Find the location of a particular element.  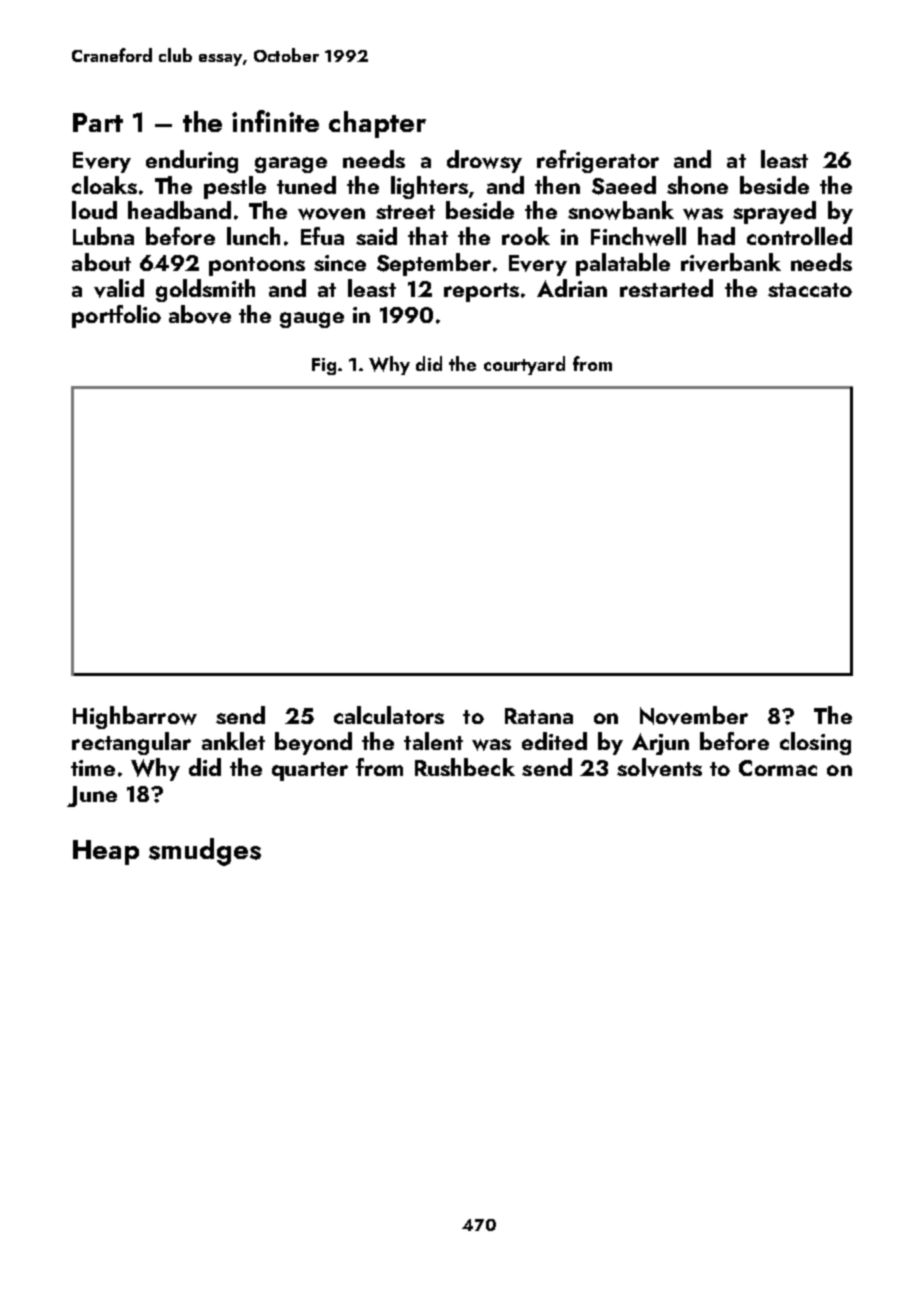

smudges is located at coordinates (205, 852).
